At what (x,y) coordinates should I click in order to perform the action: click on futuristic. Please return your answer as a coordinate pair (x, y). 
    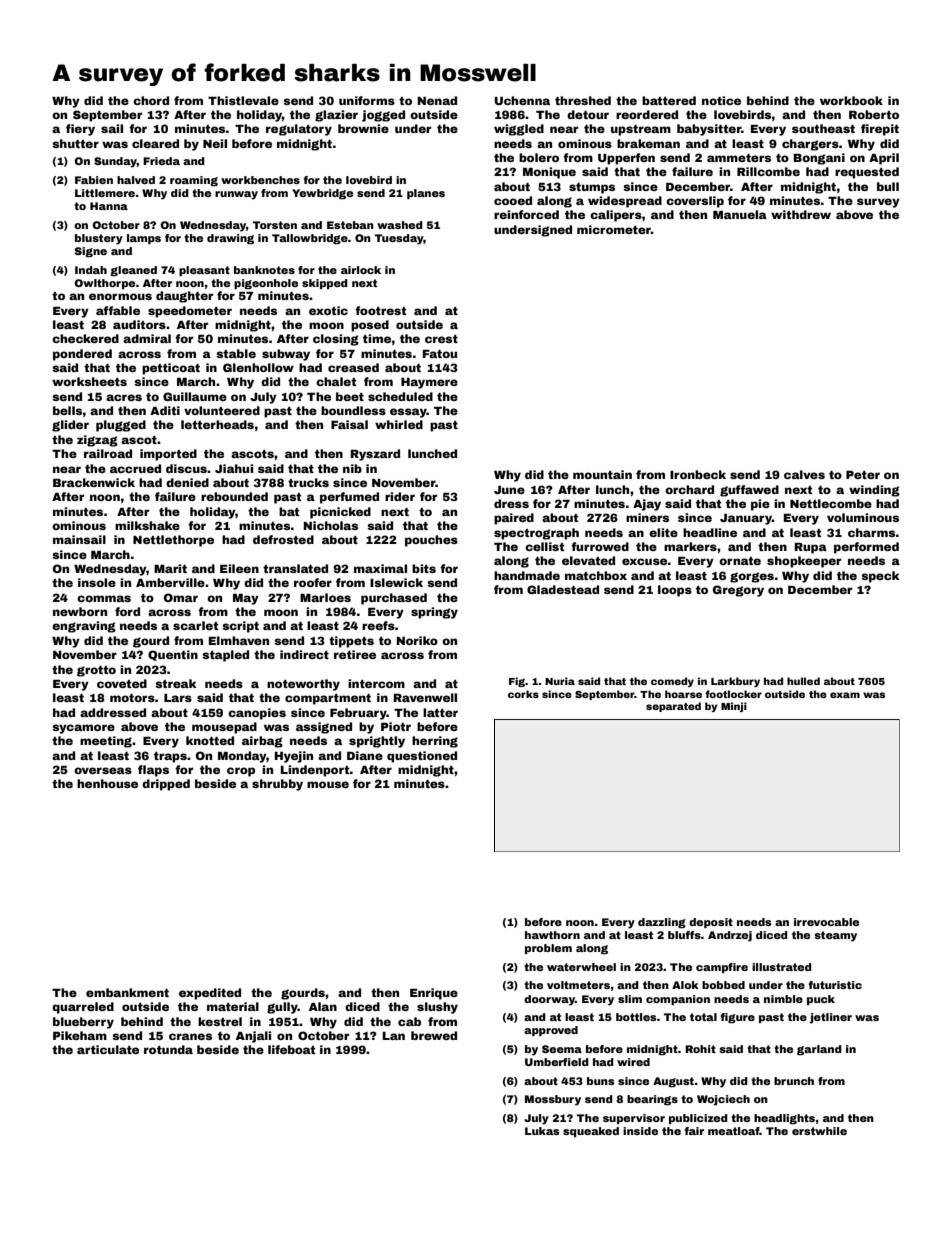
    Looking at the image, I should click on (835, 985).
